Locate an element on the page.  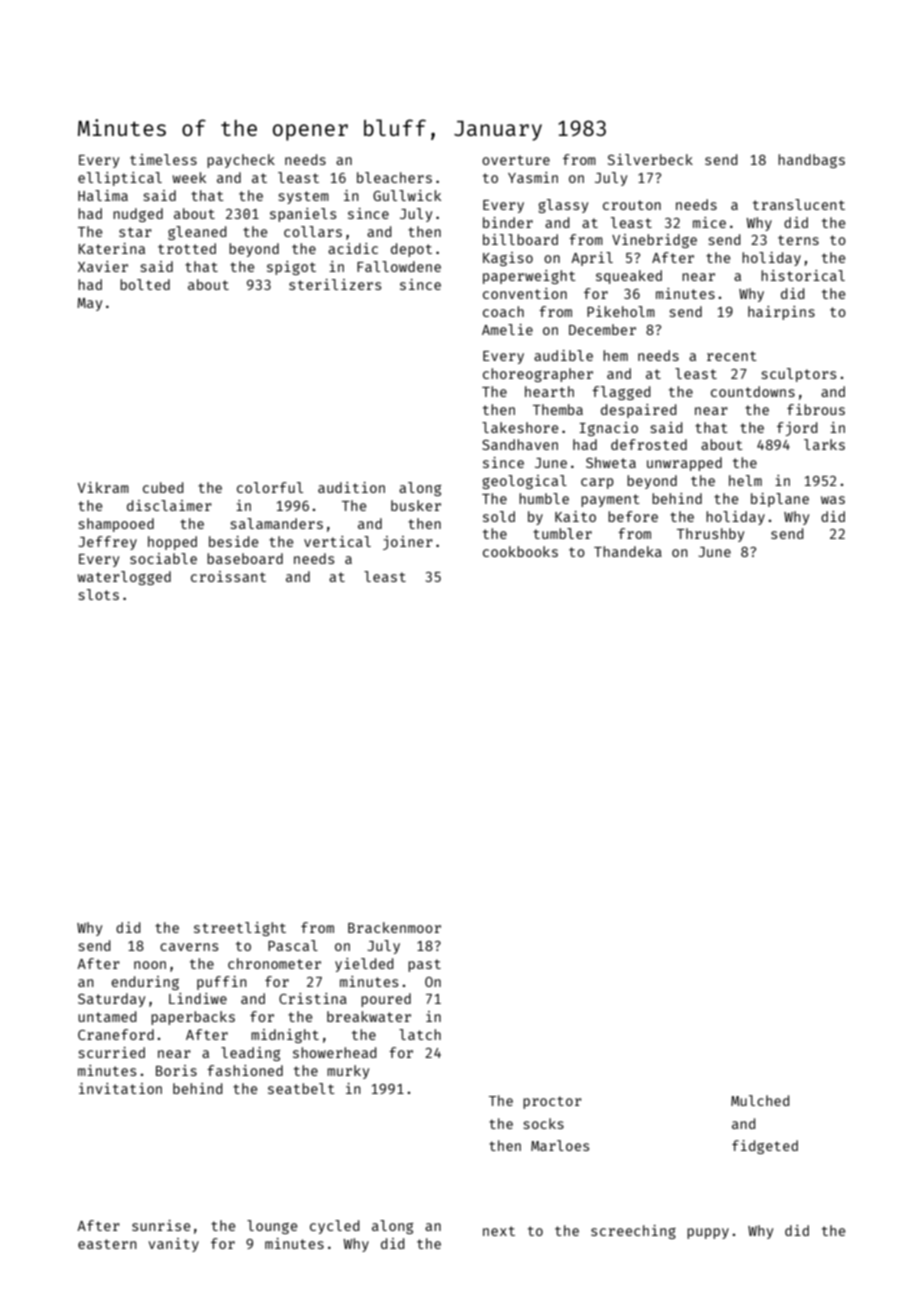
biplane is located at coordinates (780, 500).
